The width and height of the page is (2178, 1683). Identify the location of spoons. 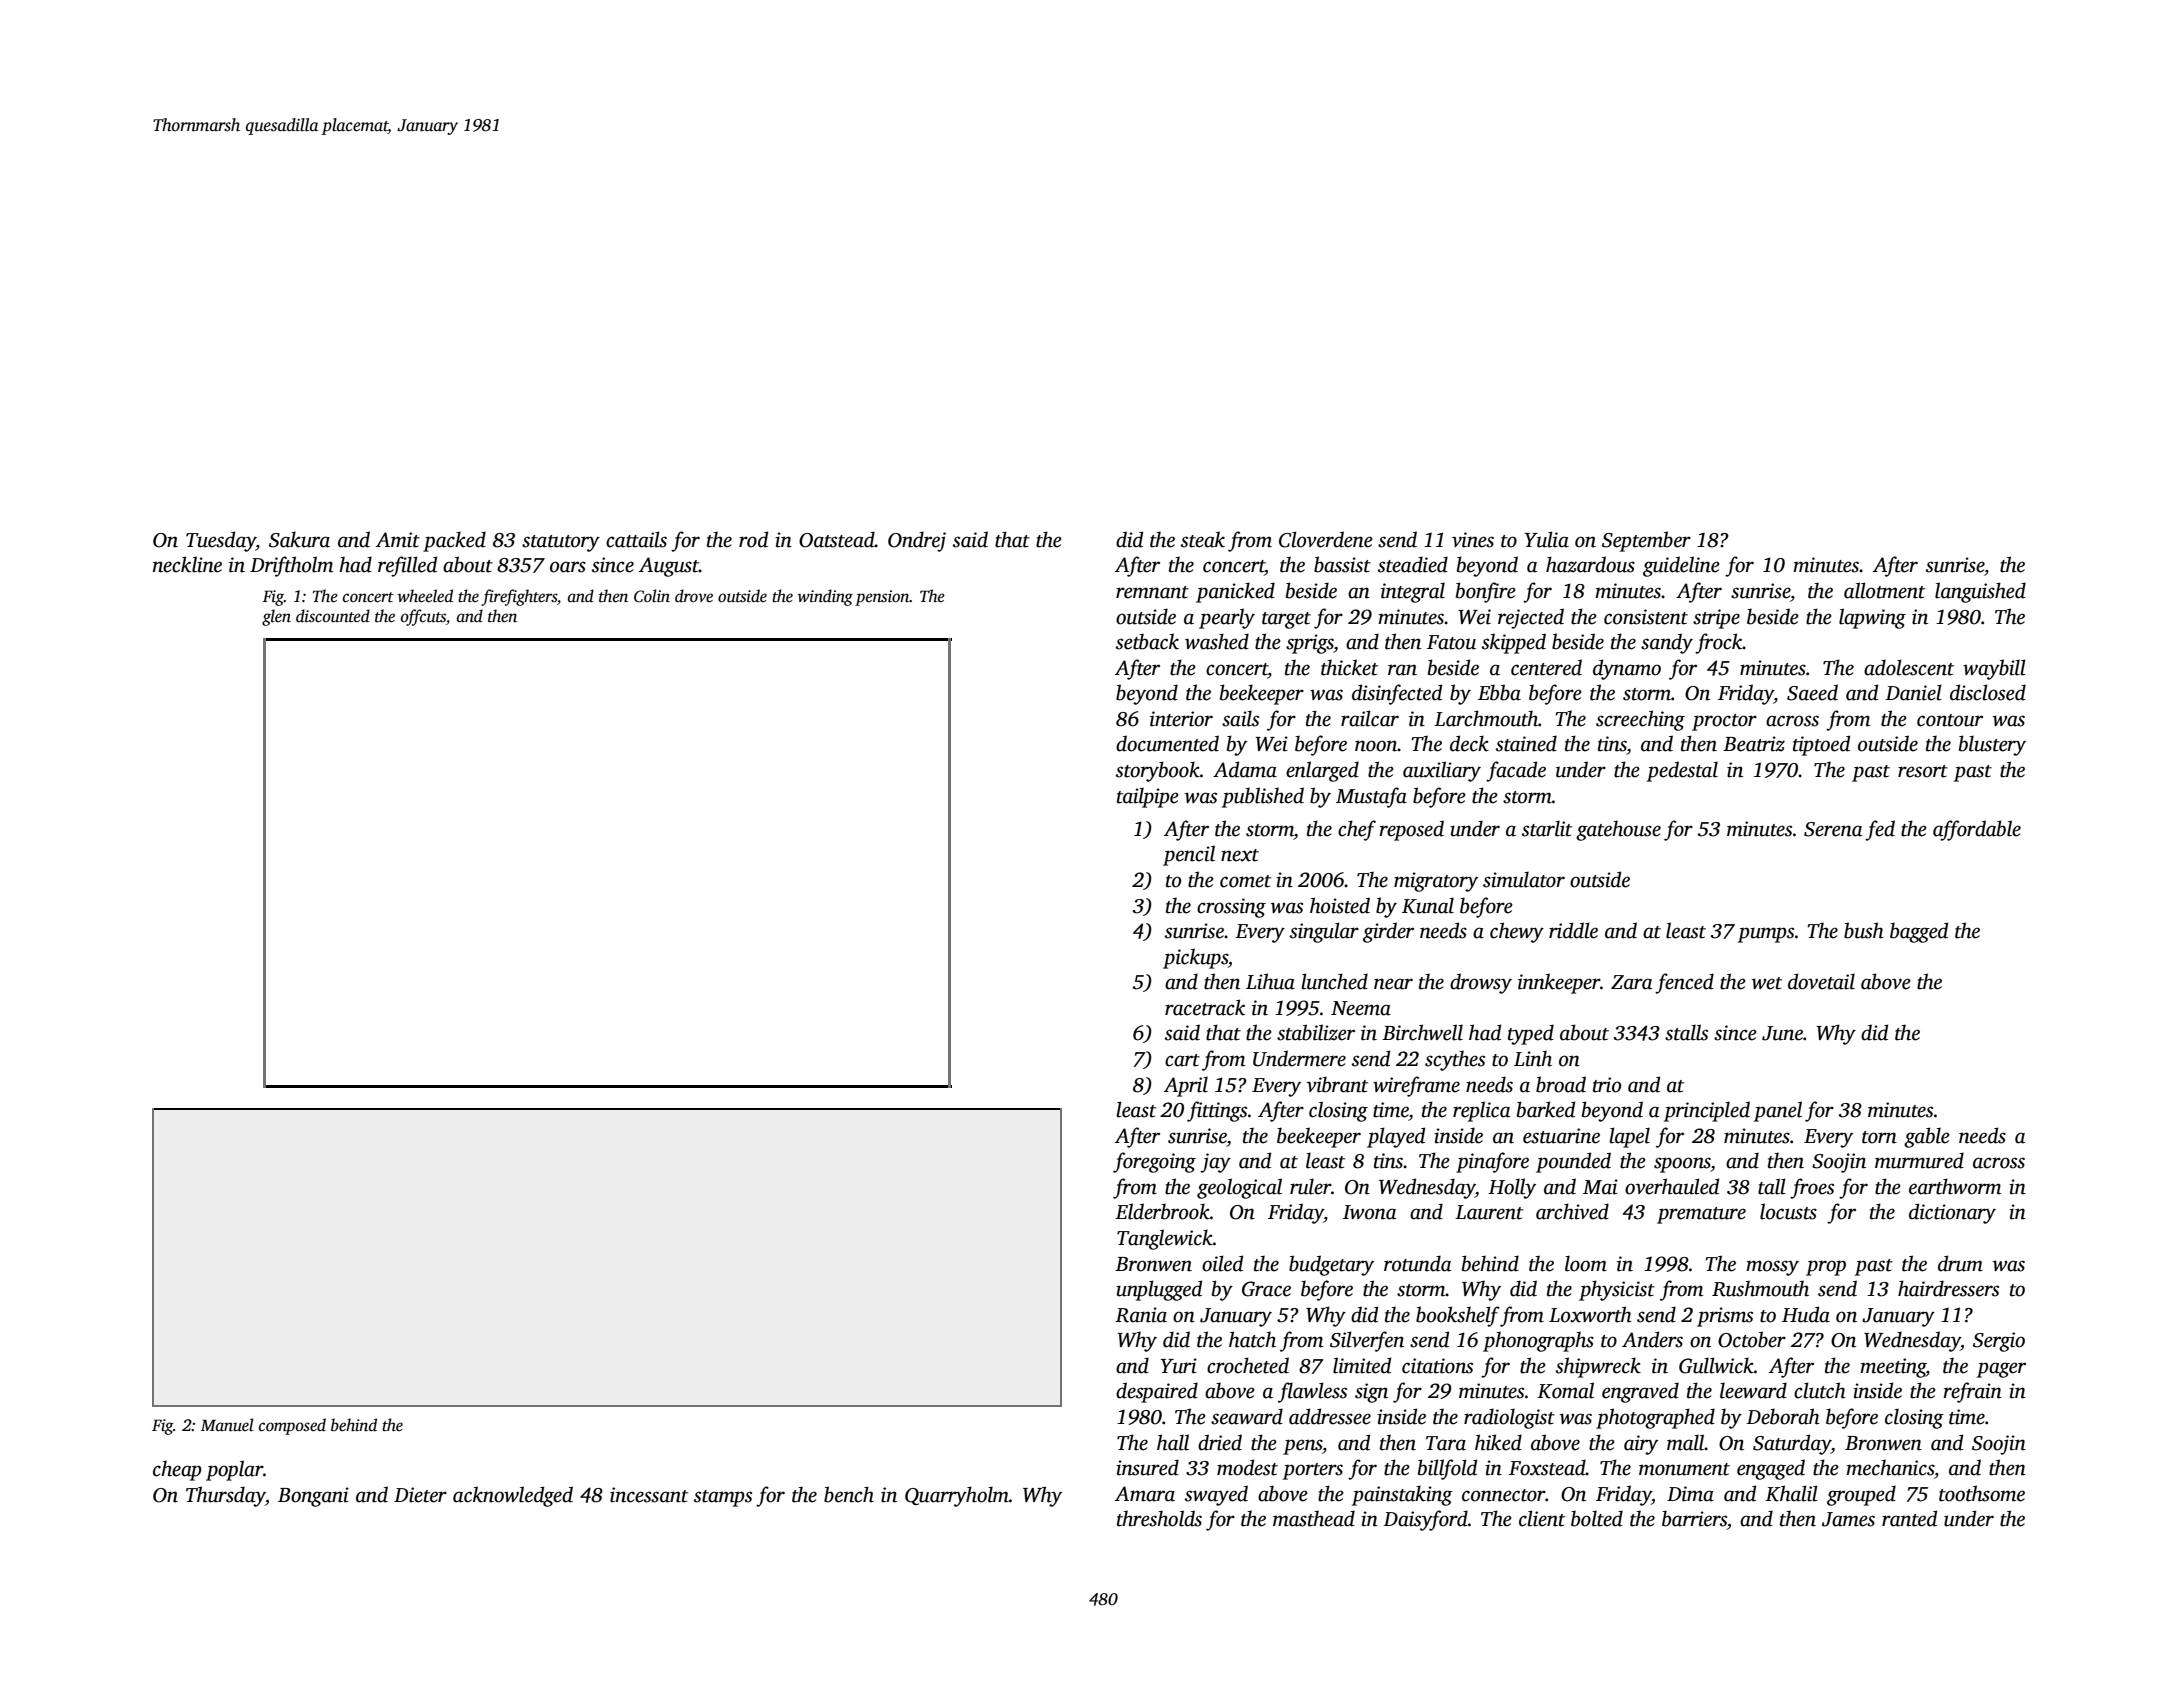
(1682, 1165).
